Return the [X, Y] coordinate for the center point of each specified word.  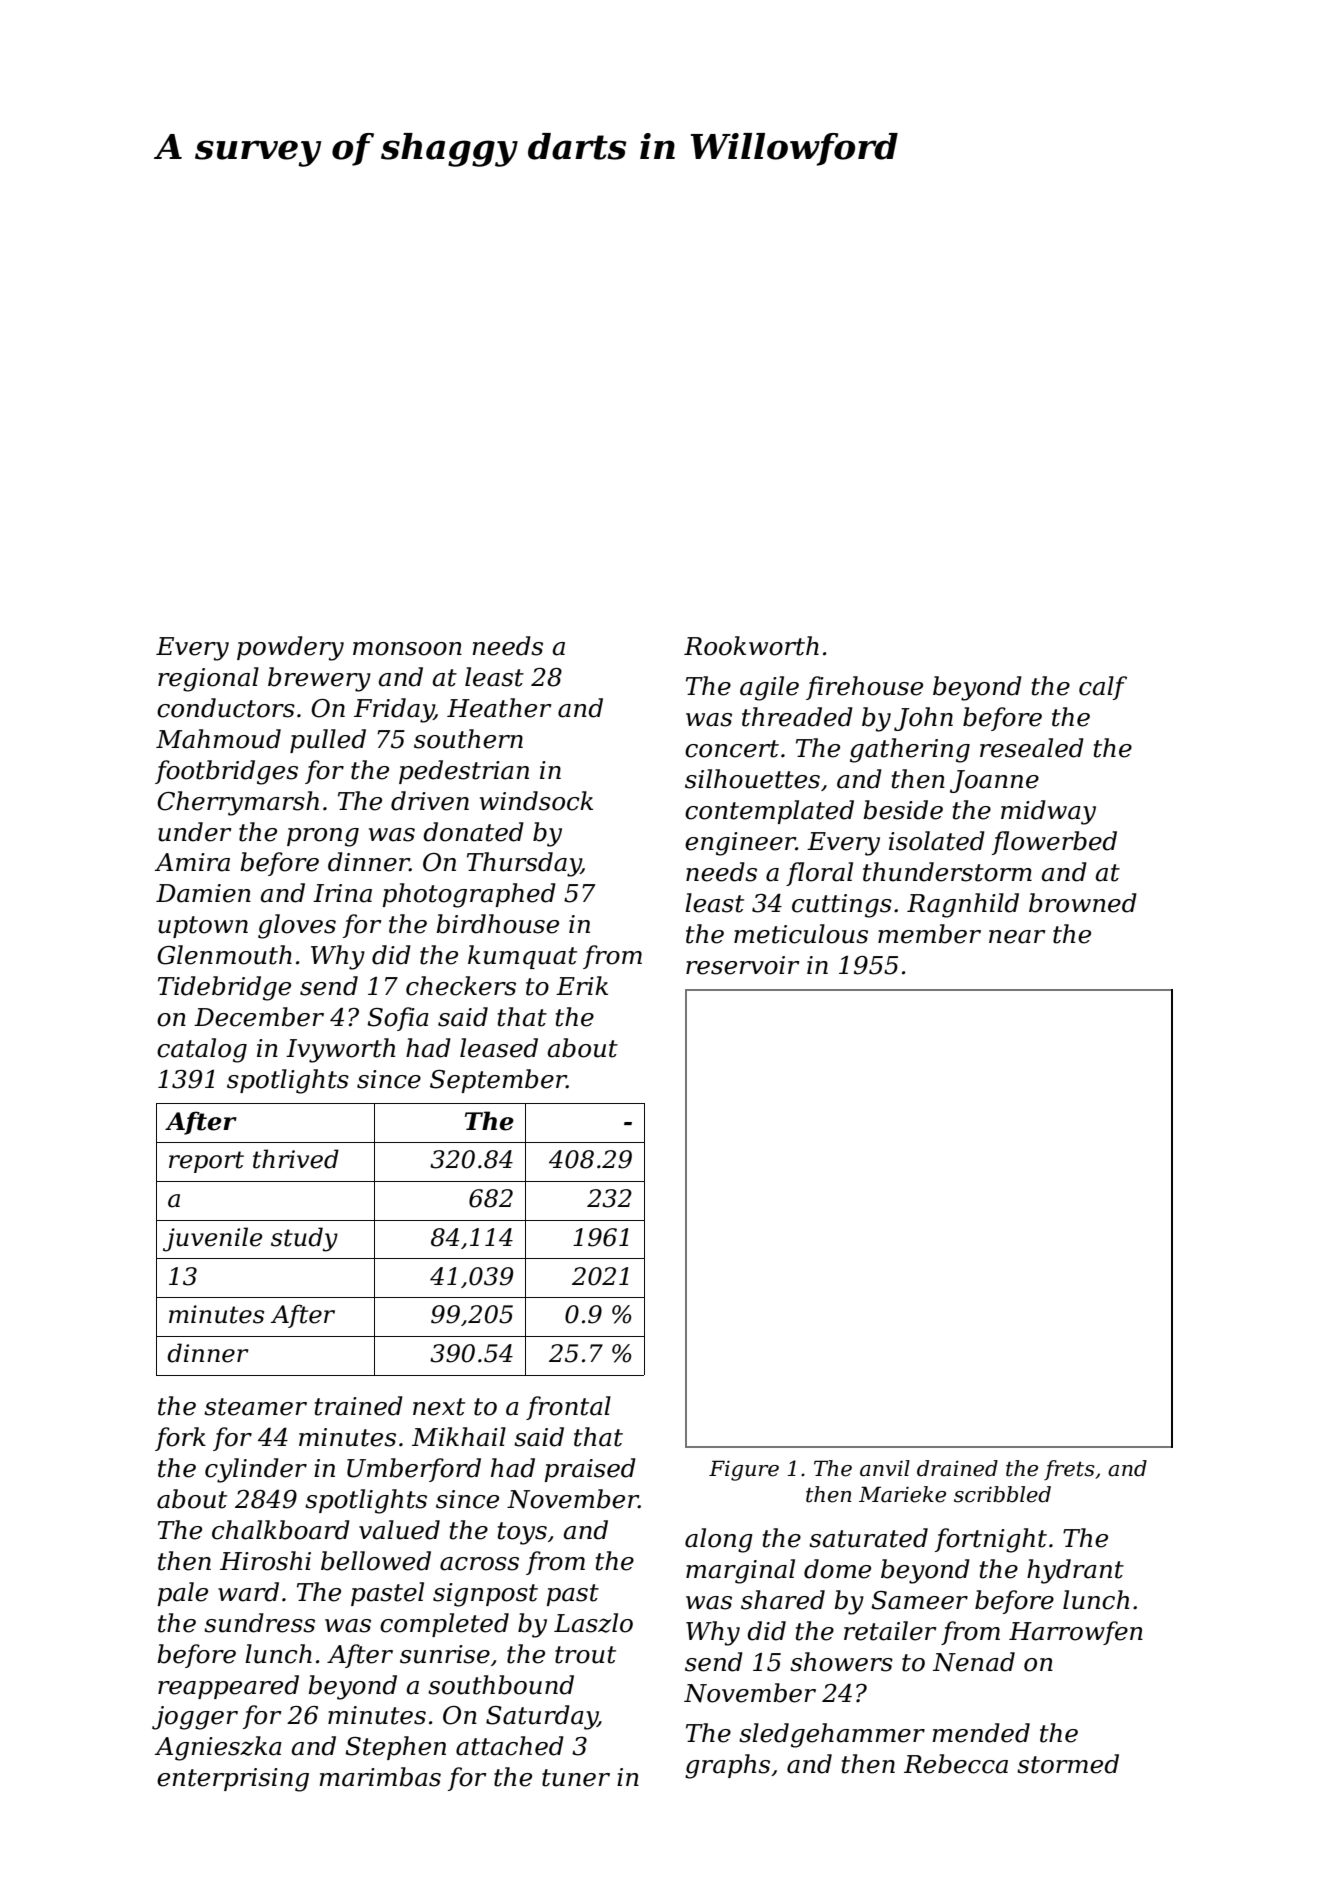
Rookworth [751, 646]
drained [957, 1468]
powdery [290, 648]
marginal [740, 1571]
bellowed [376, 1561]
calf [1103, 688]
